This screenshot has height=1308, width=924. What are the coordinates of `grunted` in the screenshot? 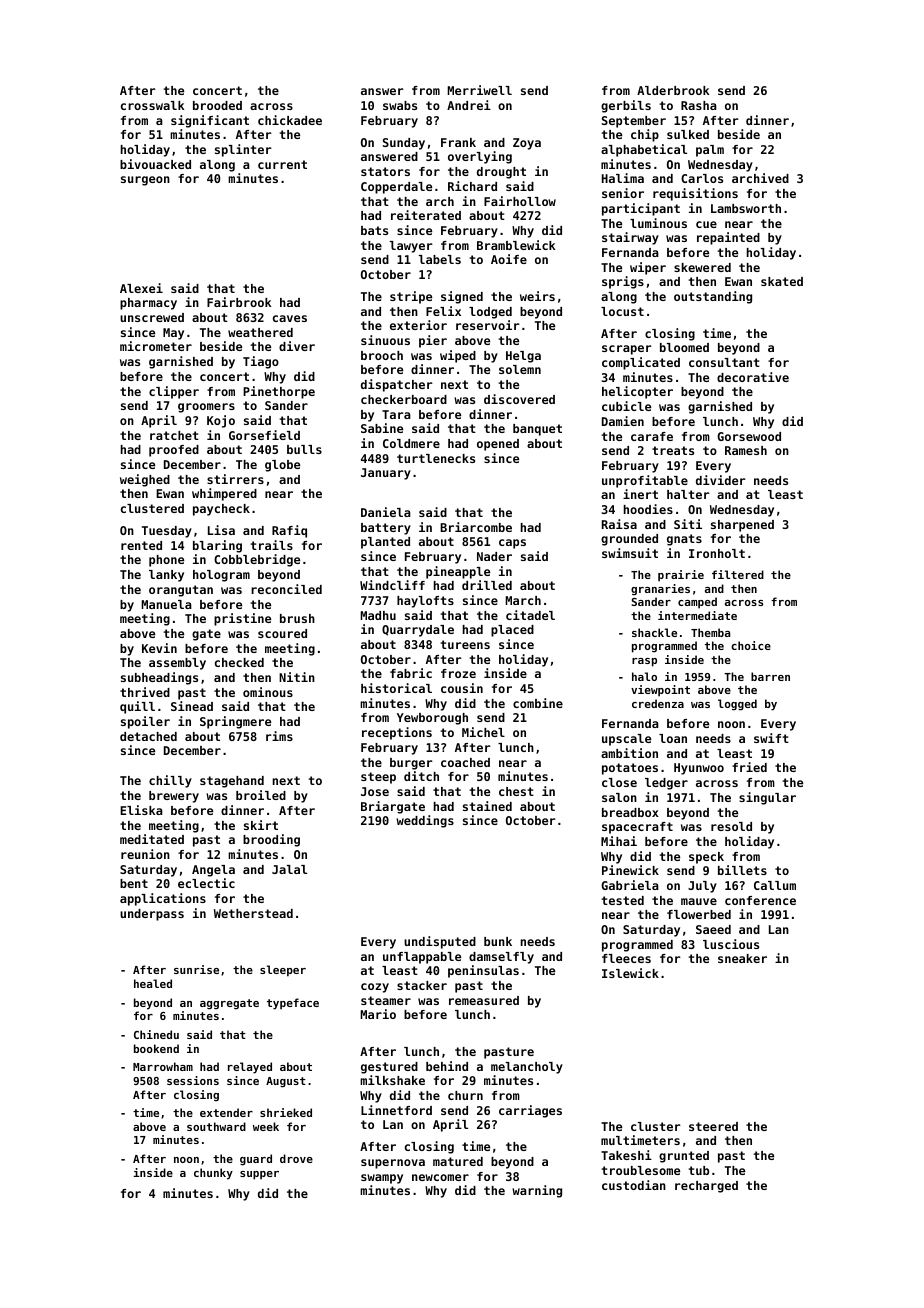 It's located at (684, 1157).
